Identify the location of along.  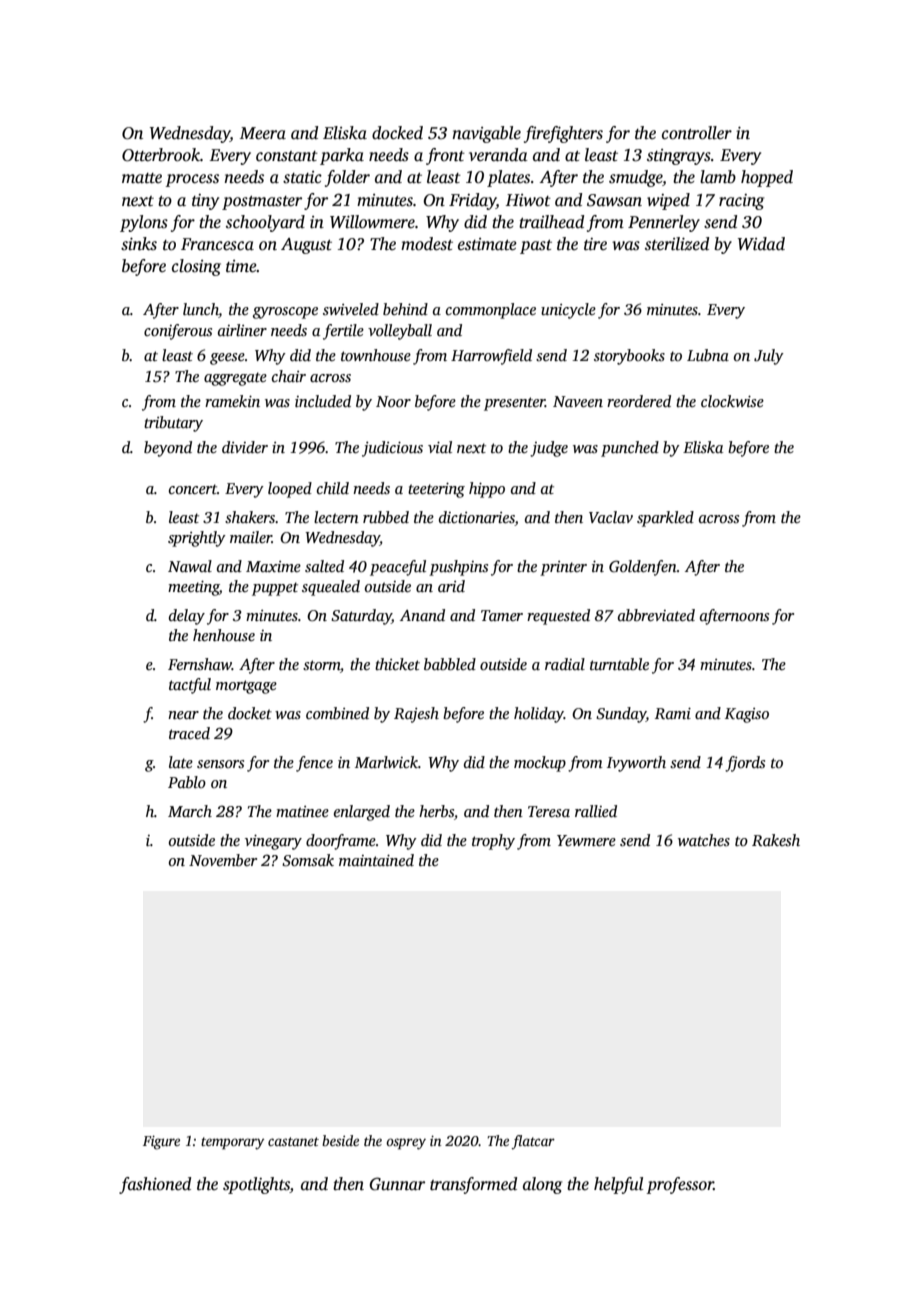
(542, 1185).
